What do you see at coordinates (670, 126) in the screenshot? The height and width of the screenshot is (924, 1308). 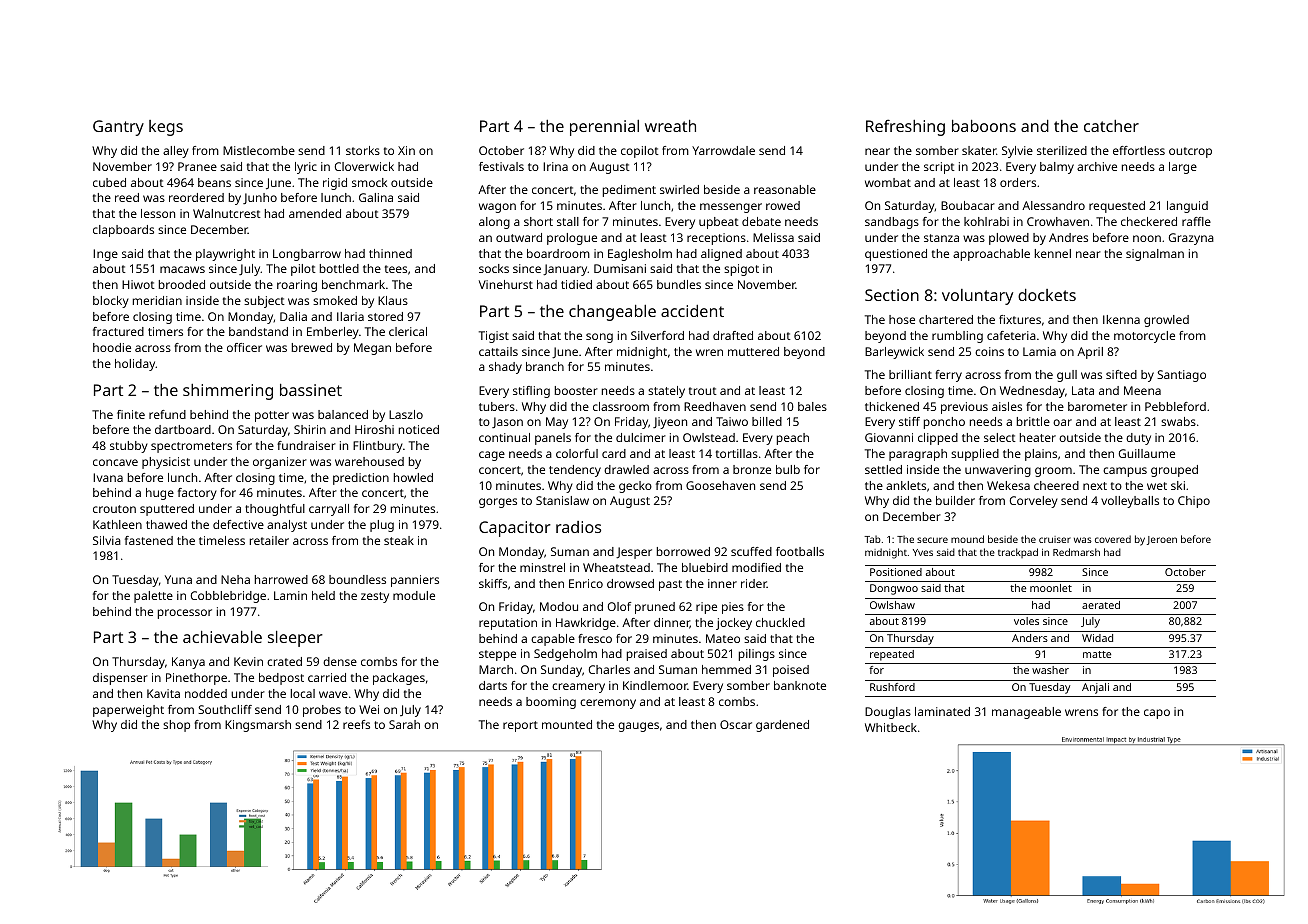 I see `wreath` at bounding box center [670, 126].
